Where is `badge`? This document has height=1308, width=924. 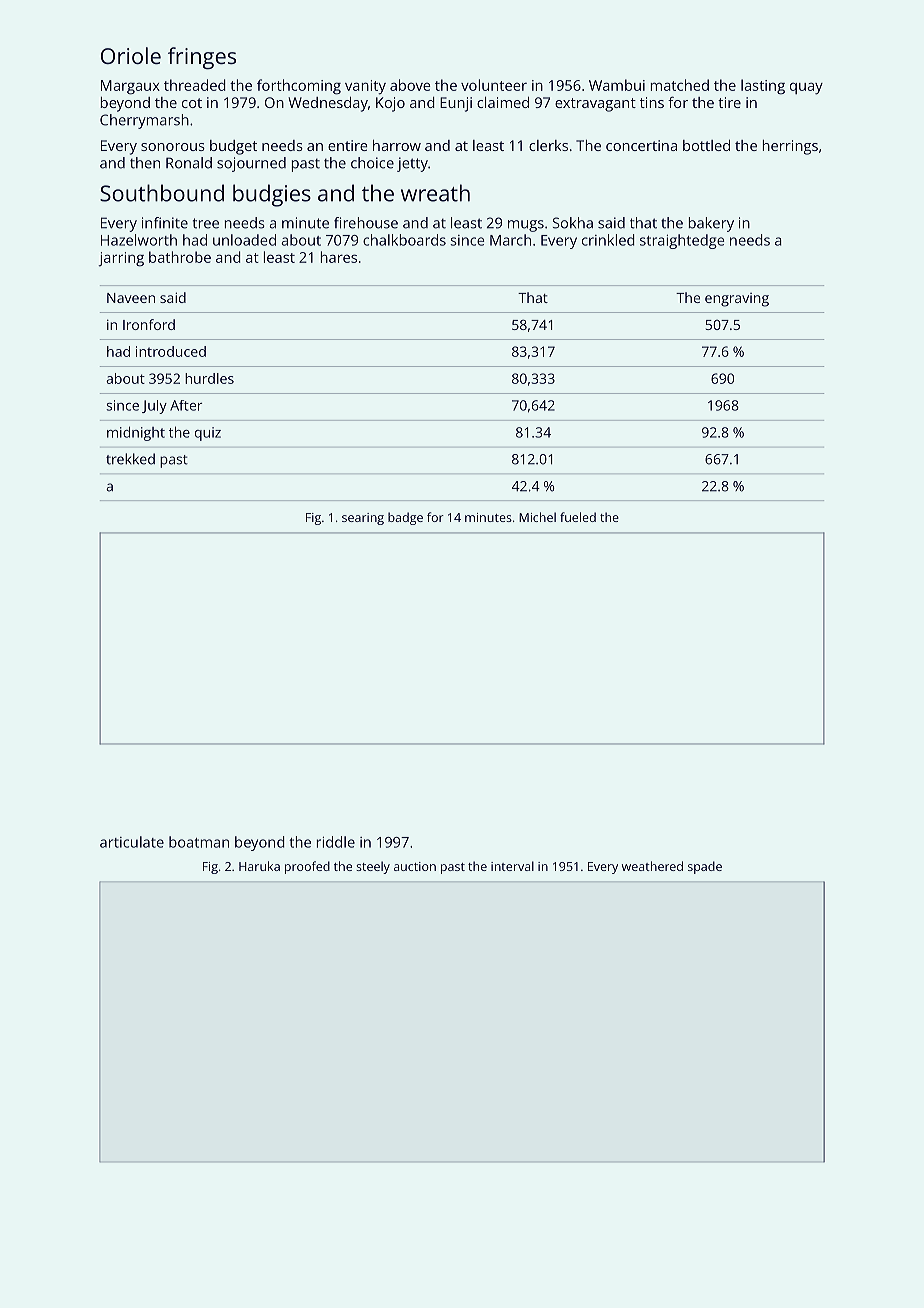 badge is located at coordinates (405, 518).
